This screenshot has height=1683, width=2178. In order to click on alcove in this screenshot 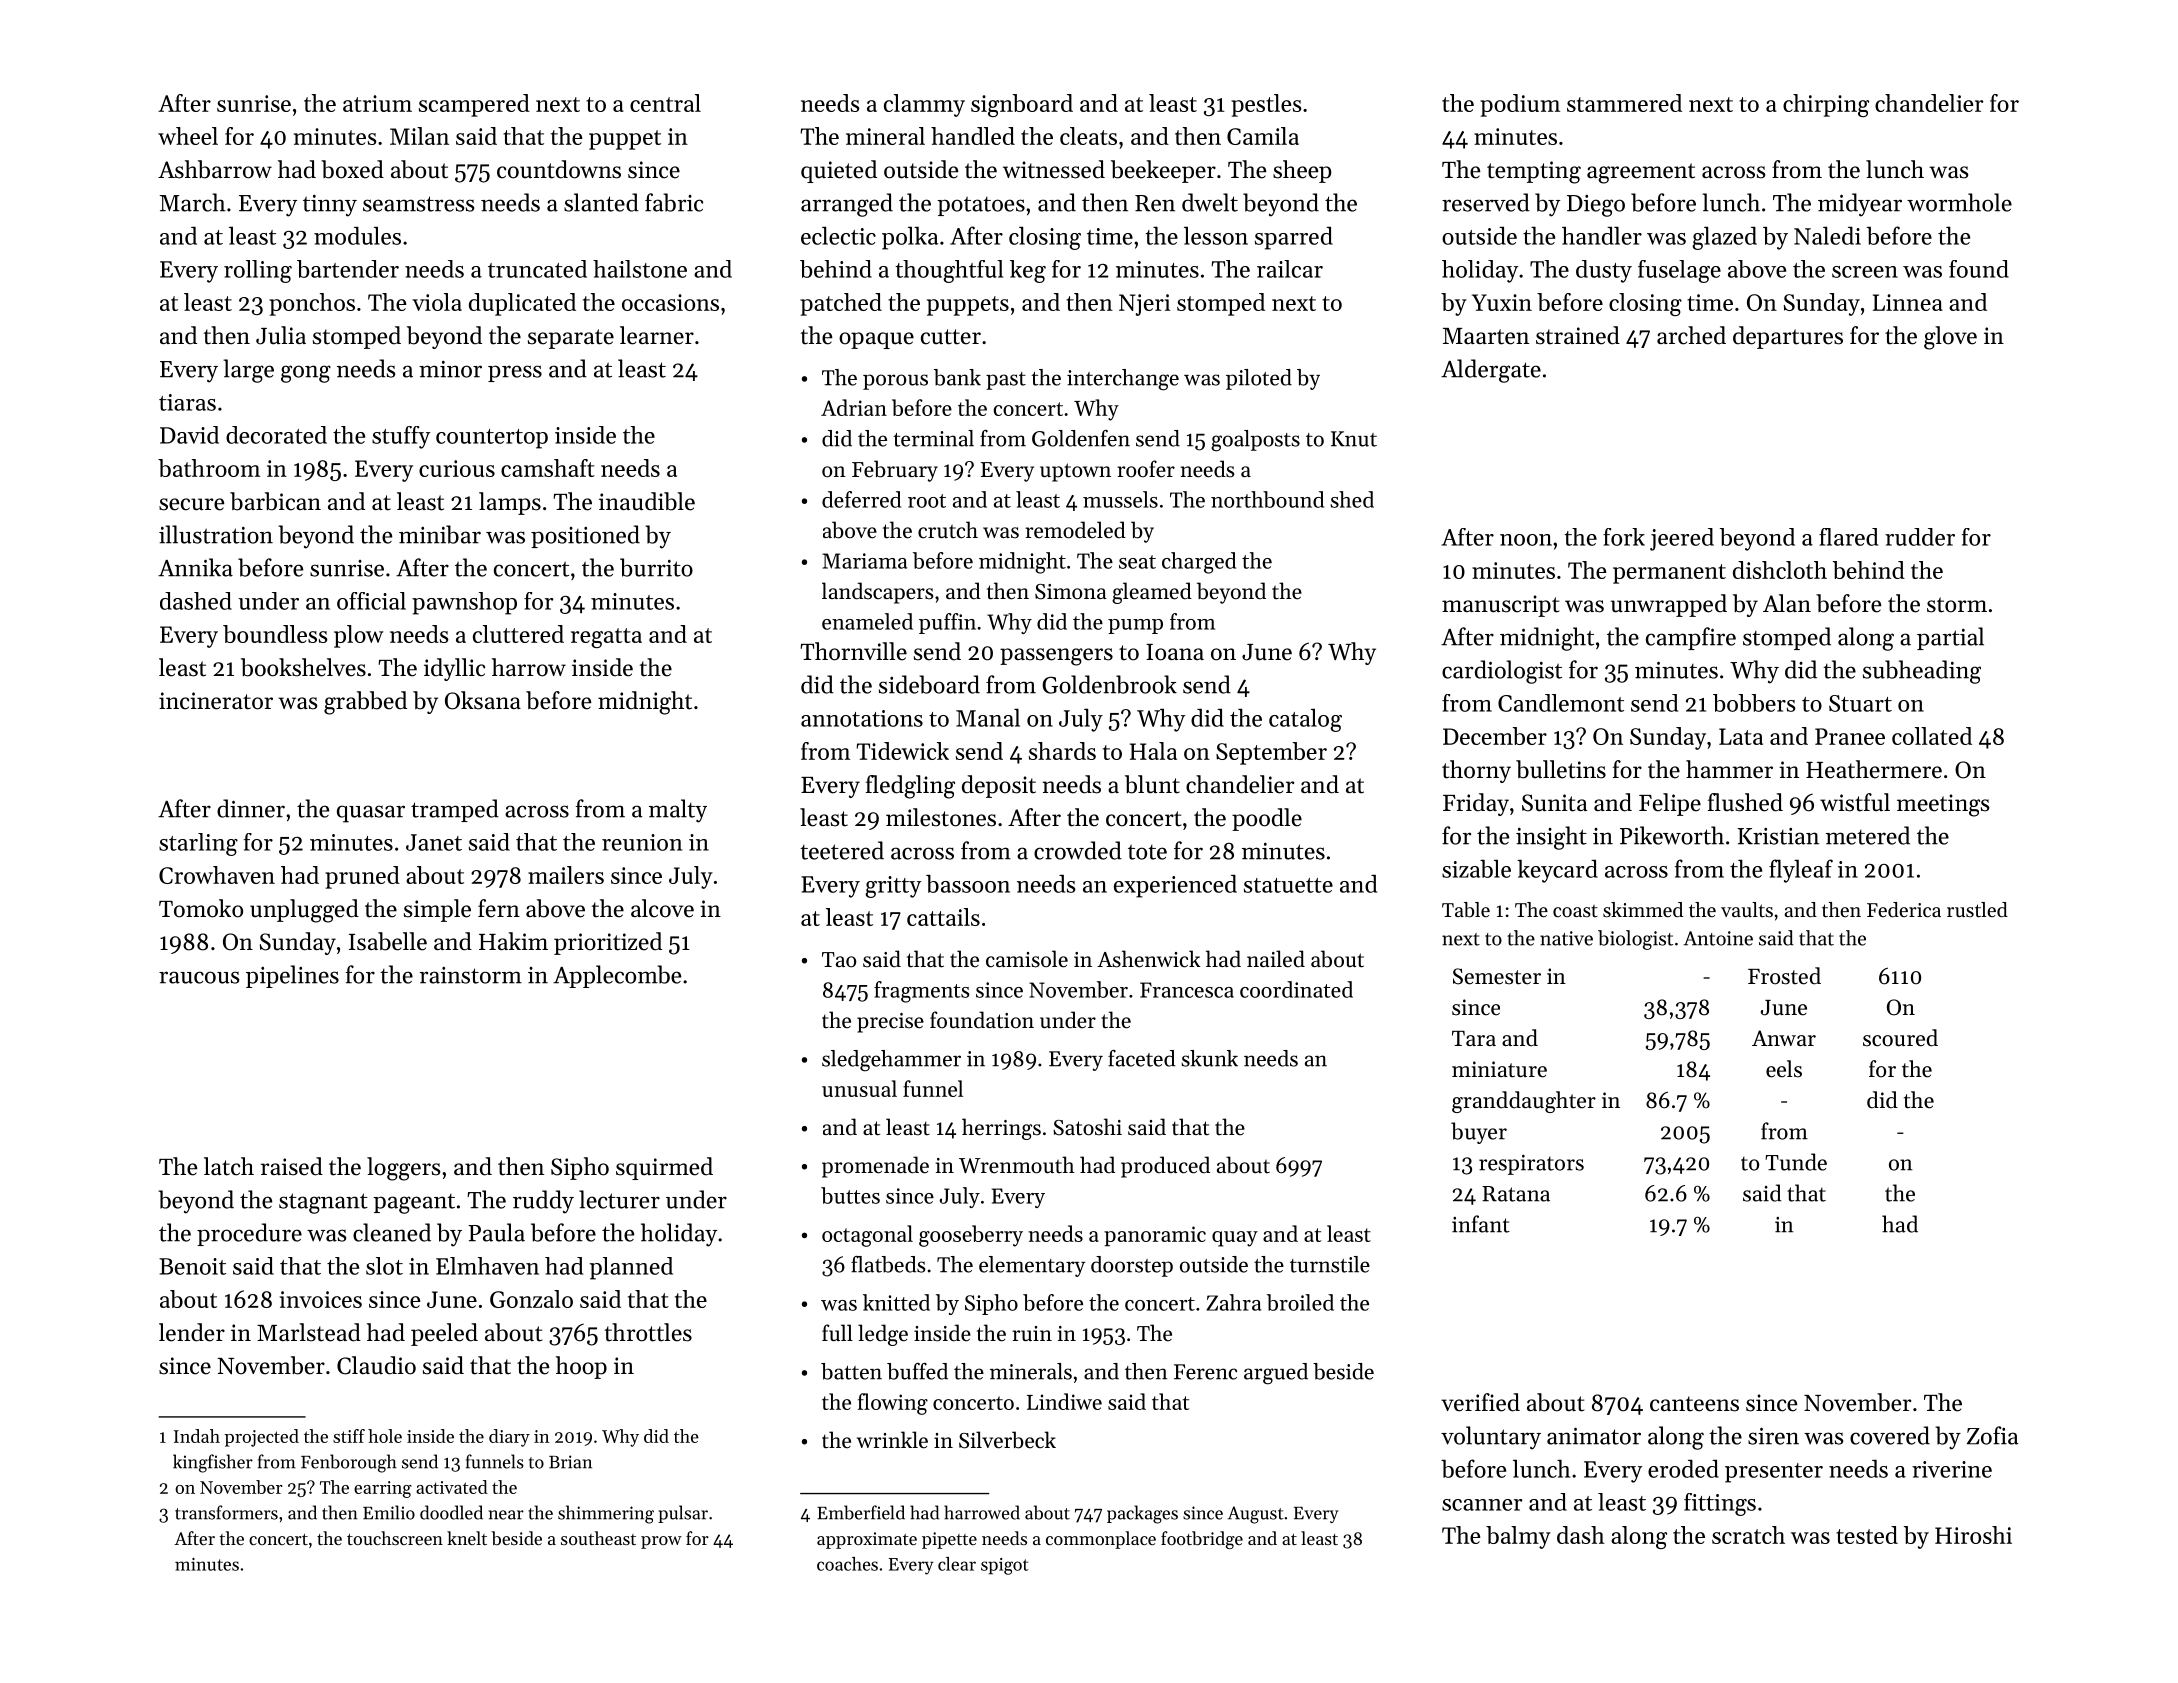, I will do `click(662, 908)`.
